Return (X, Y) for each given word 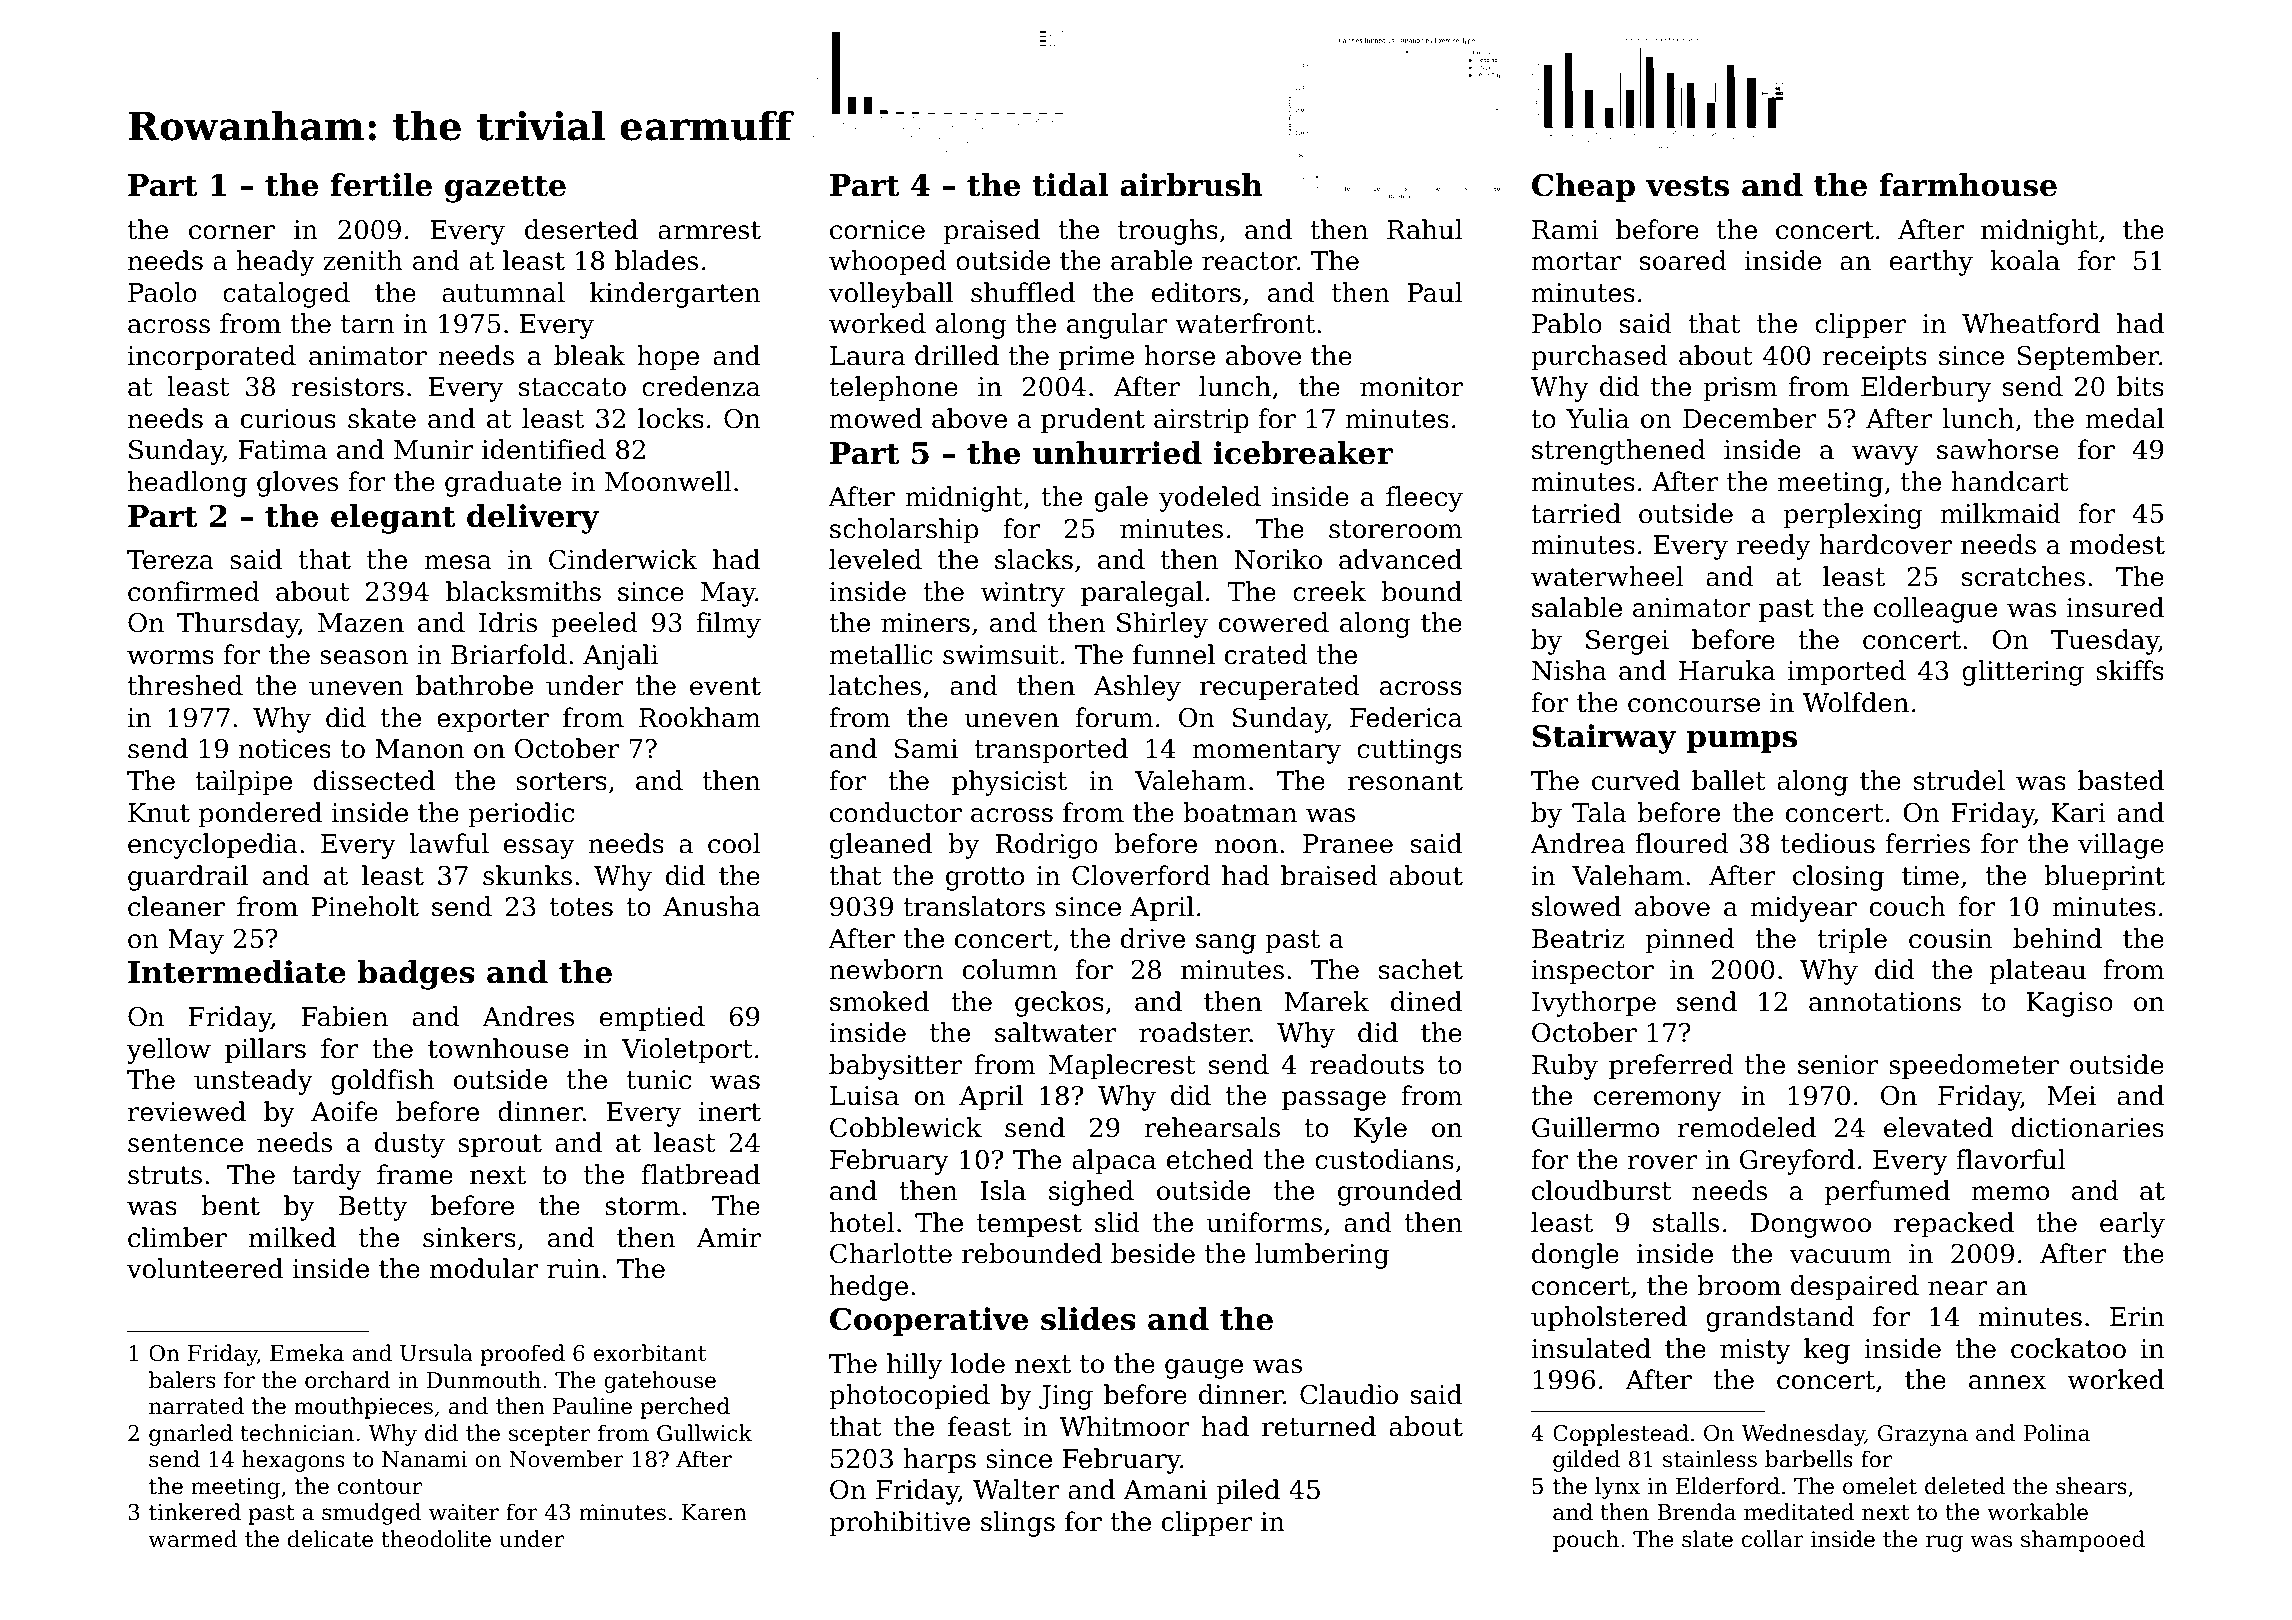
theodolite (436, 1539)
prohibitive (899, 1524)
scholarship (904, 531)
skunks (527, 875)
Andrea (1577, 843)
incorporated (212, 358)
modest (2117, 544)
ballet (1729, 780)
